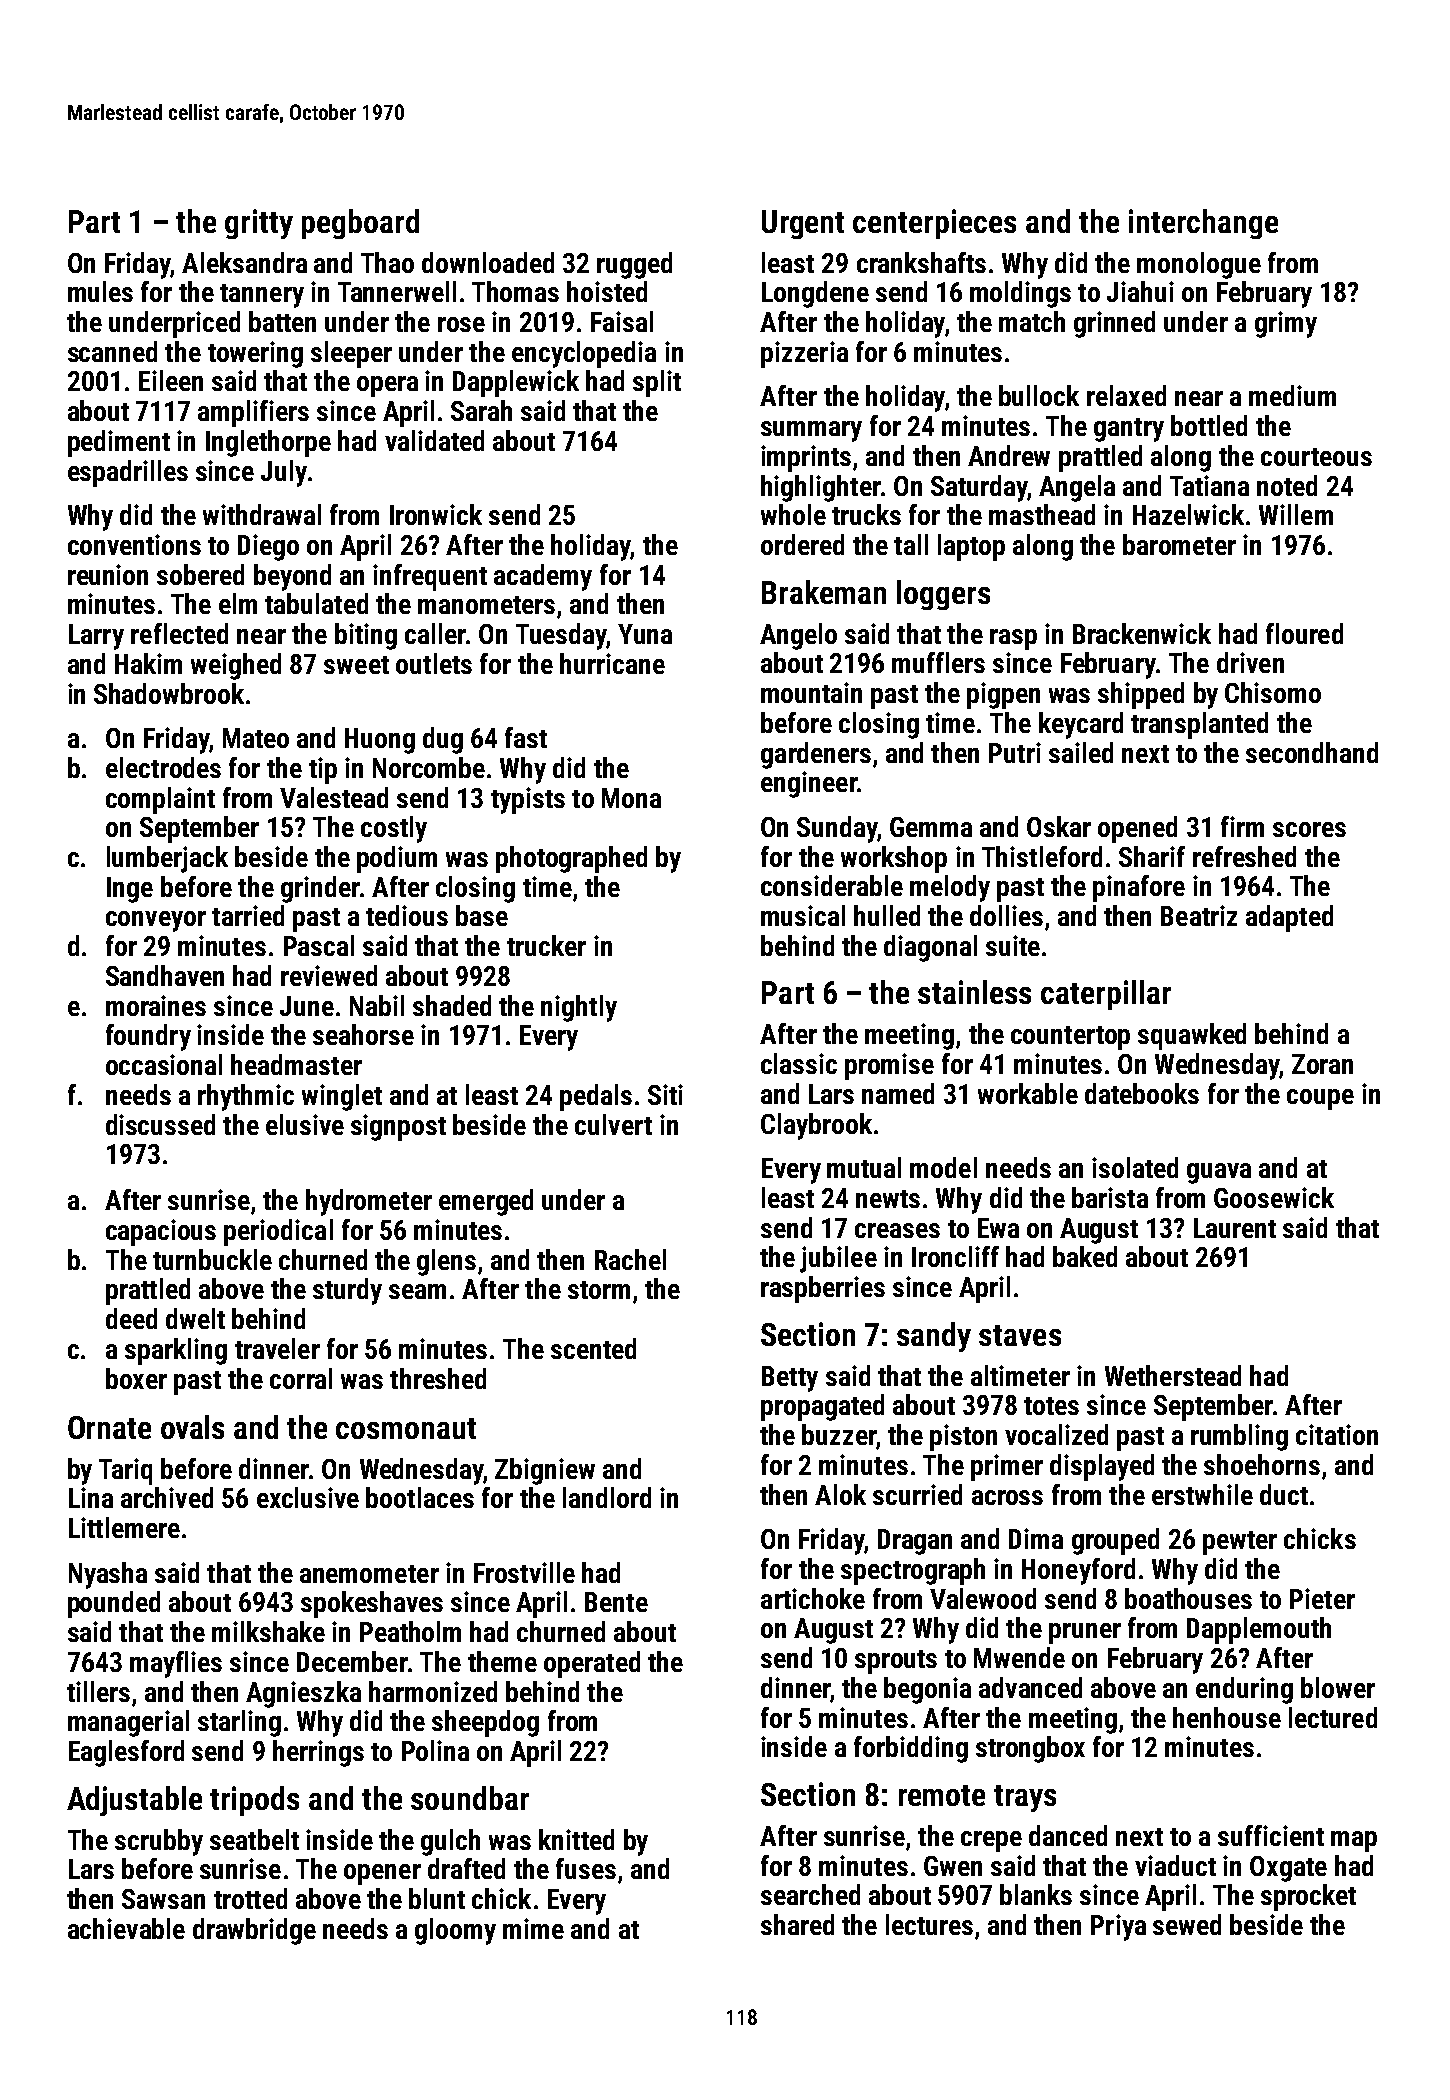  Describe the element at coordinates (1085, 1256) in the document. I see `baked` at that location.
